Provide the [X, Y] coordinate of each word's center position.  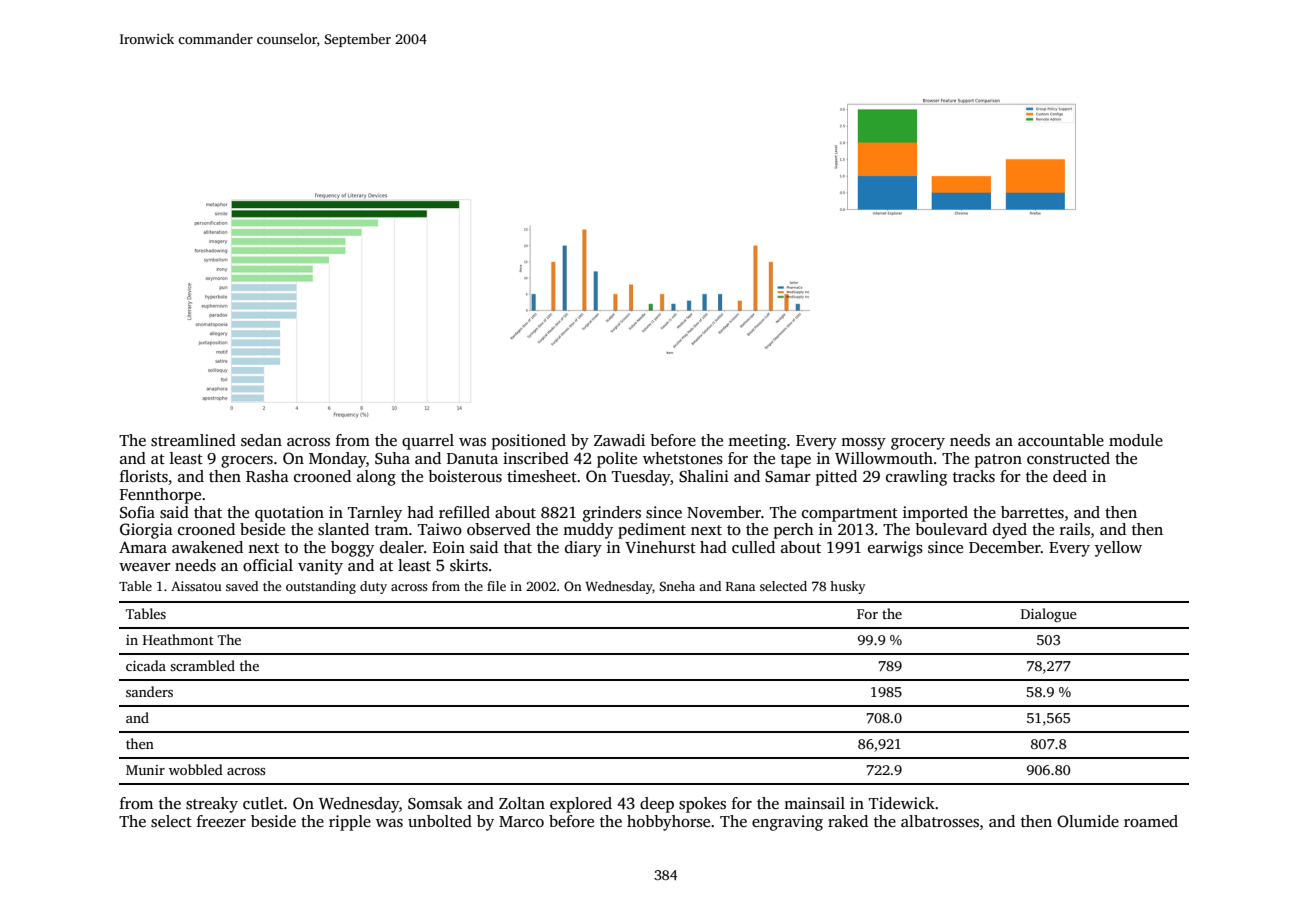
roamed [1151, 821]
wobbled [196, 769]
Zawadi [619, 440]
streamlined [193, 440]
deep [657, 805]
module [1136, 440]
